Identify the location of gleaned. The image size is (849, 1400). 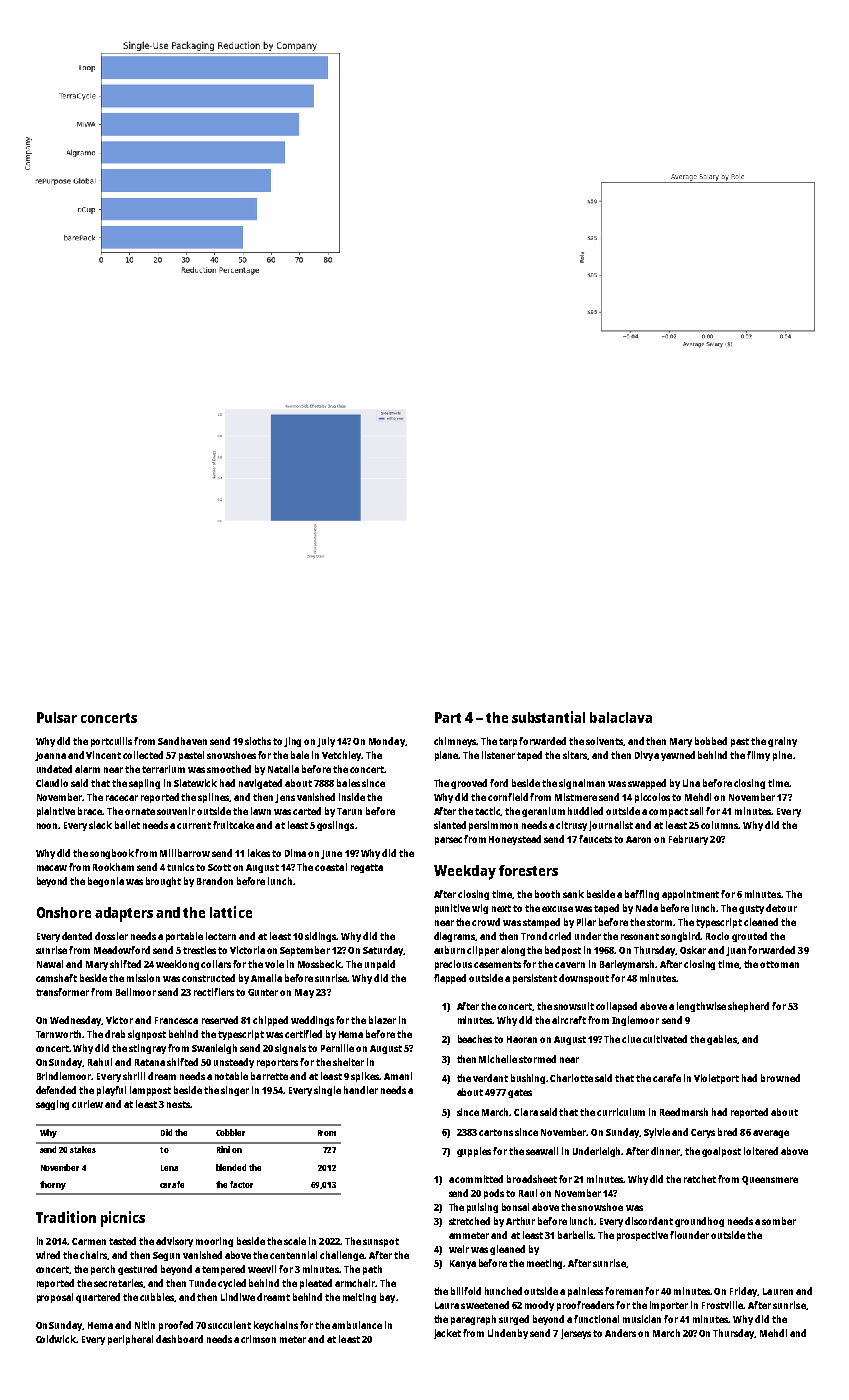
(507, 1250).
